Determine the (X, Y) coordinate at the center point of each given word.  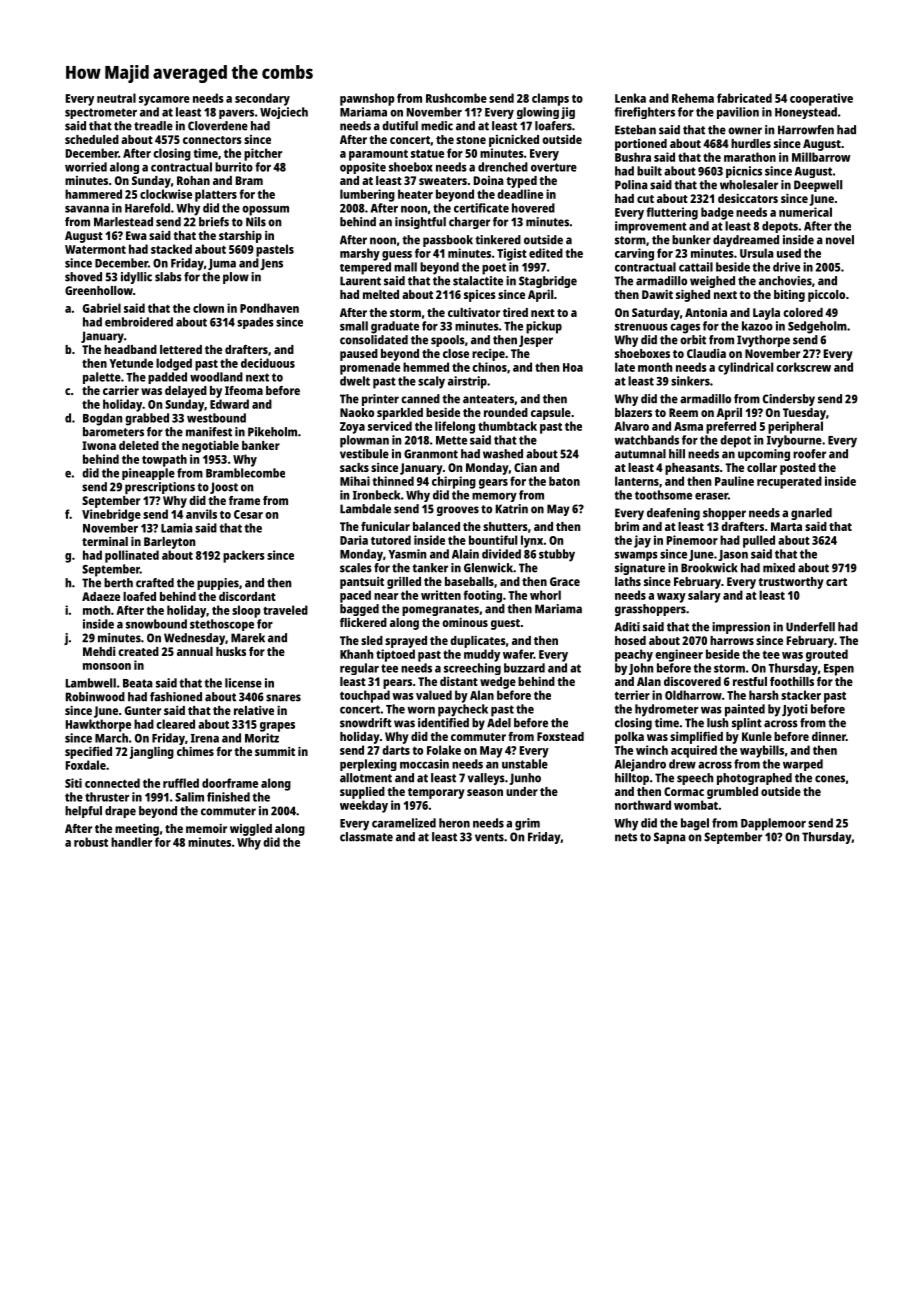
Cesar (248, 514)
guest (505, 624)
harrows (732, 640)
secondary (262, 99)
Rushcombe (456, 98)
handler (131, 842)
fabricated (744, 98)
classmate (366, 837)
